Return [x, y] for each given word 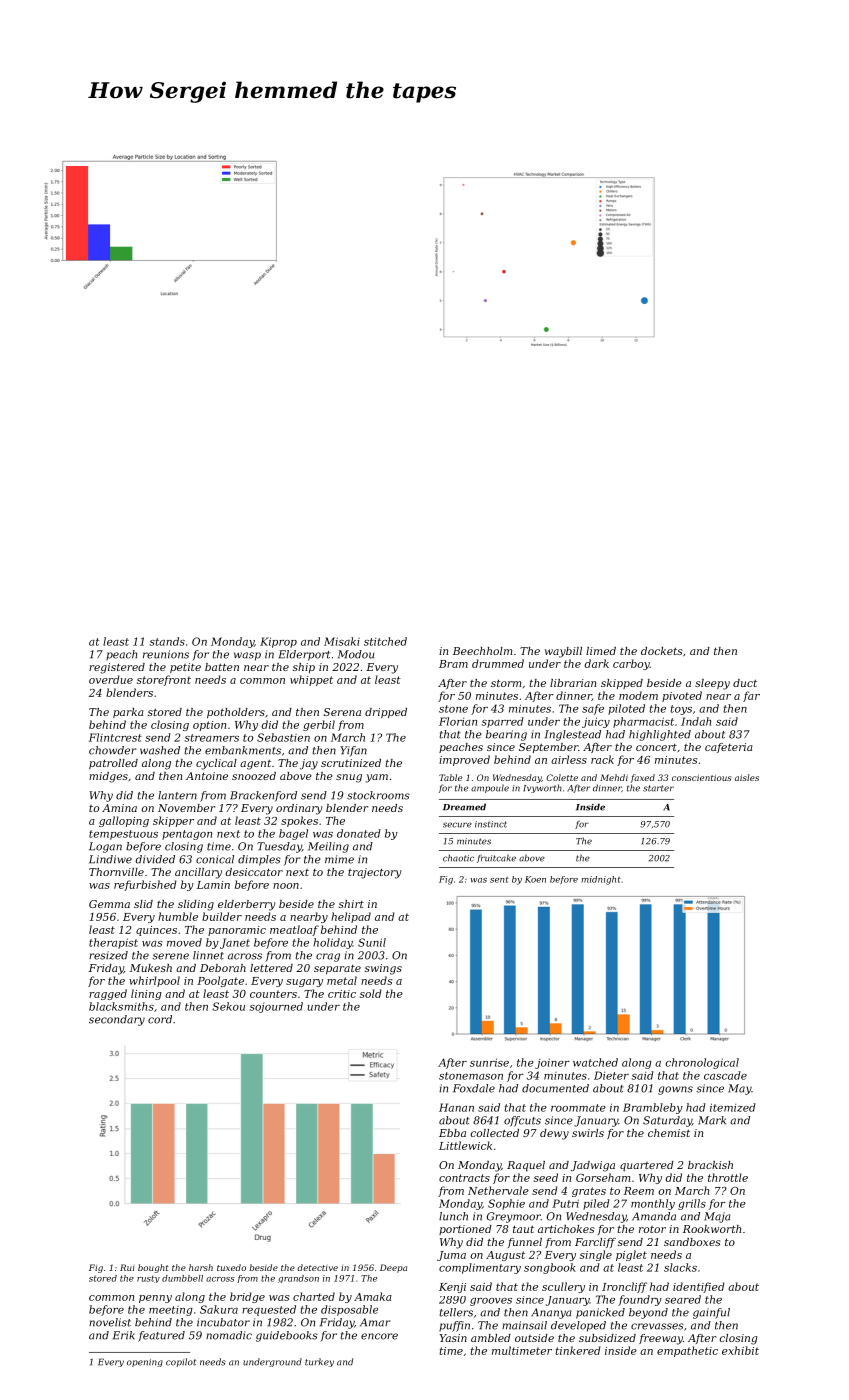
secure [457, 825]
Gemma [109, 904]
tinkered [578, 1350]
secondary [117, 1020]
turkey [319, 1362]
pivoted [682, 696]
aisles [747, 777]
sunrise [489, 1062]
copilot [181, 1362]
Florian [458, 721]
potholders [236, 713]
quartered [647, 1166]
